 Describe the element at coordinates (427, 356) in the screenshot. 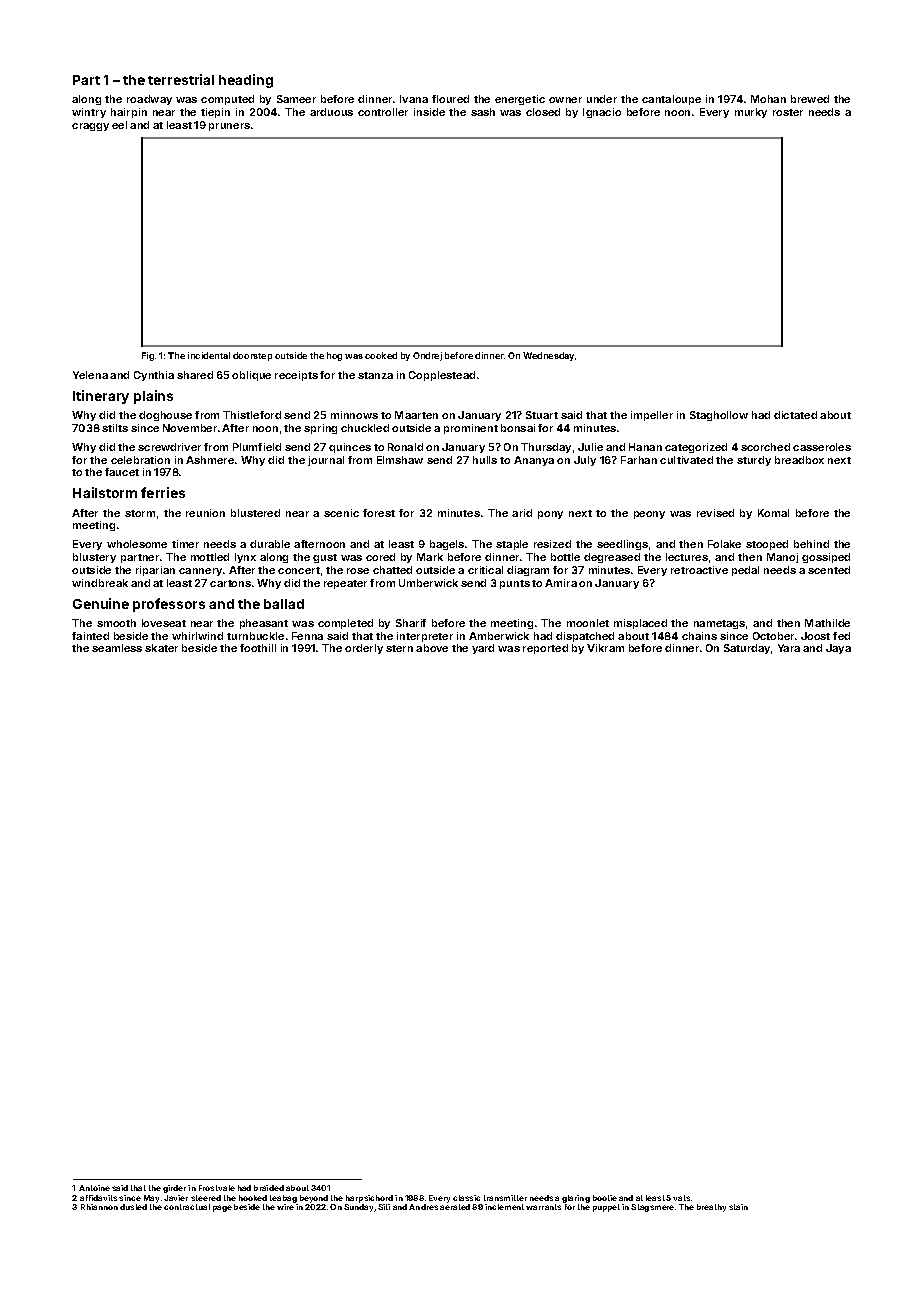

I see `Ondrej` at that location.
